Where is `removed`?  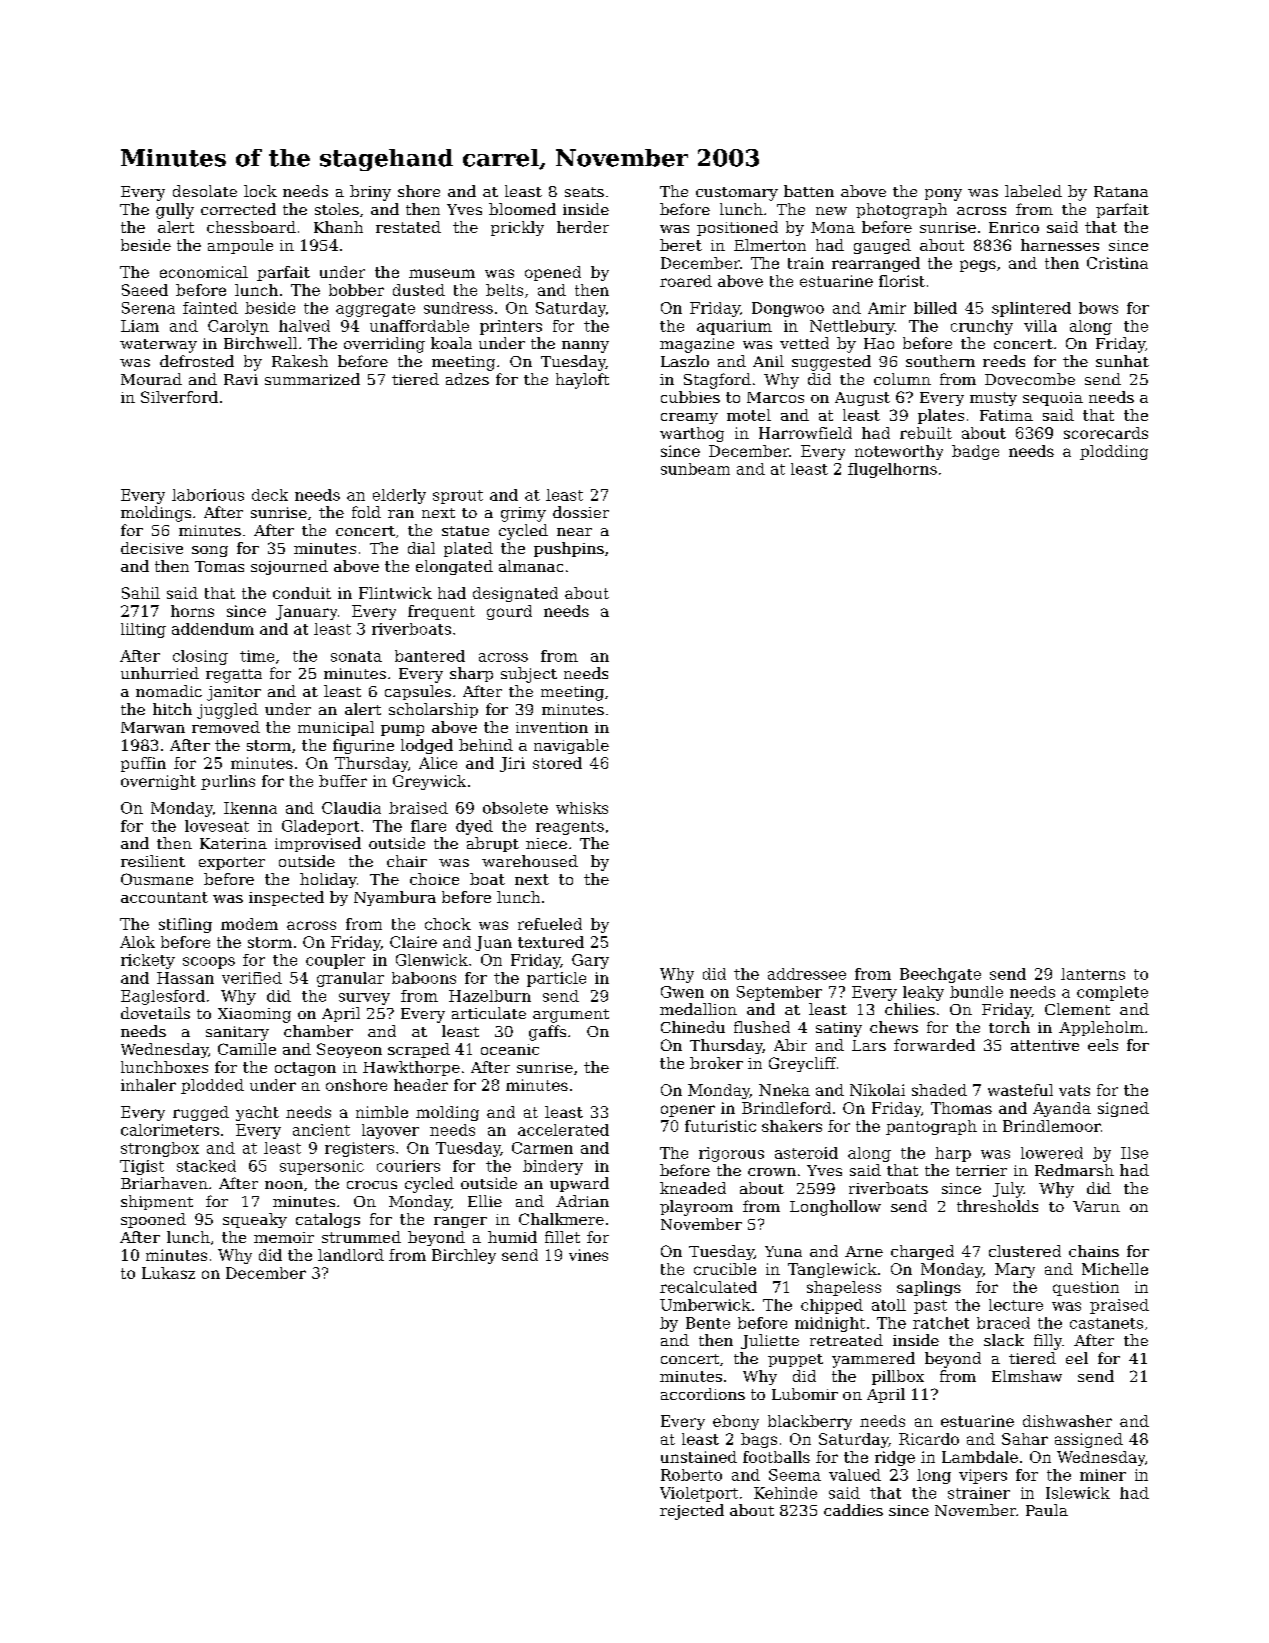 removed is located at coordinates (226, 727).
